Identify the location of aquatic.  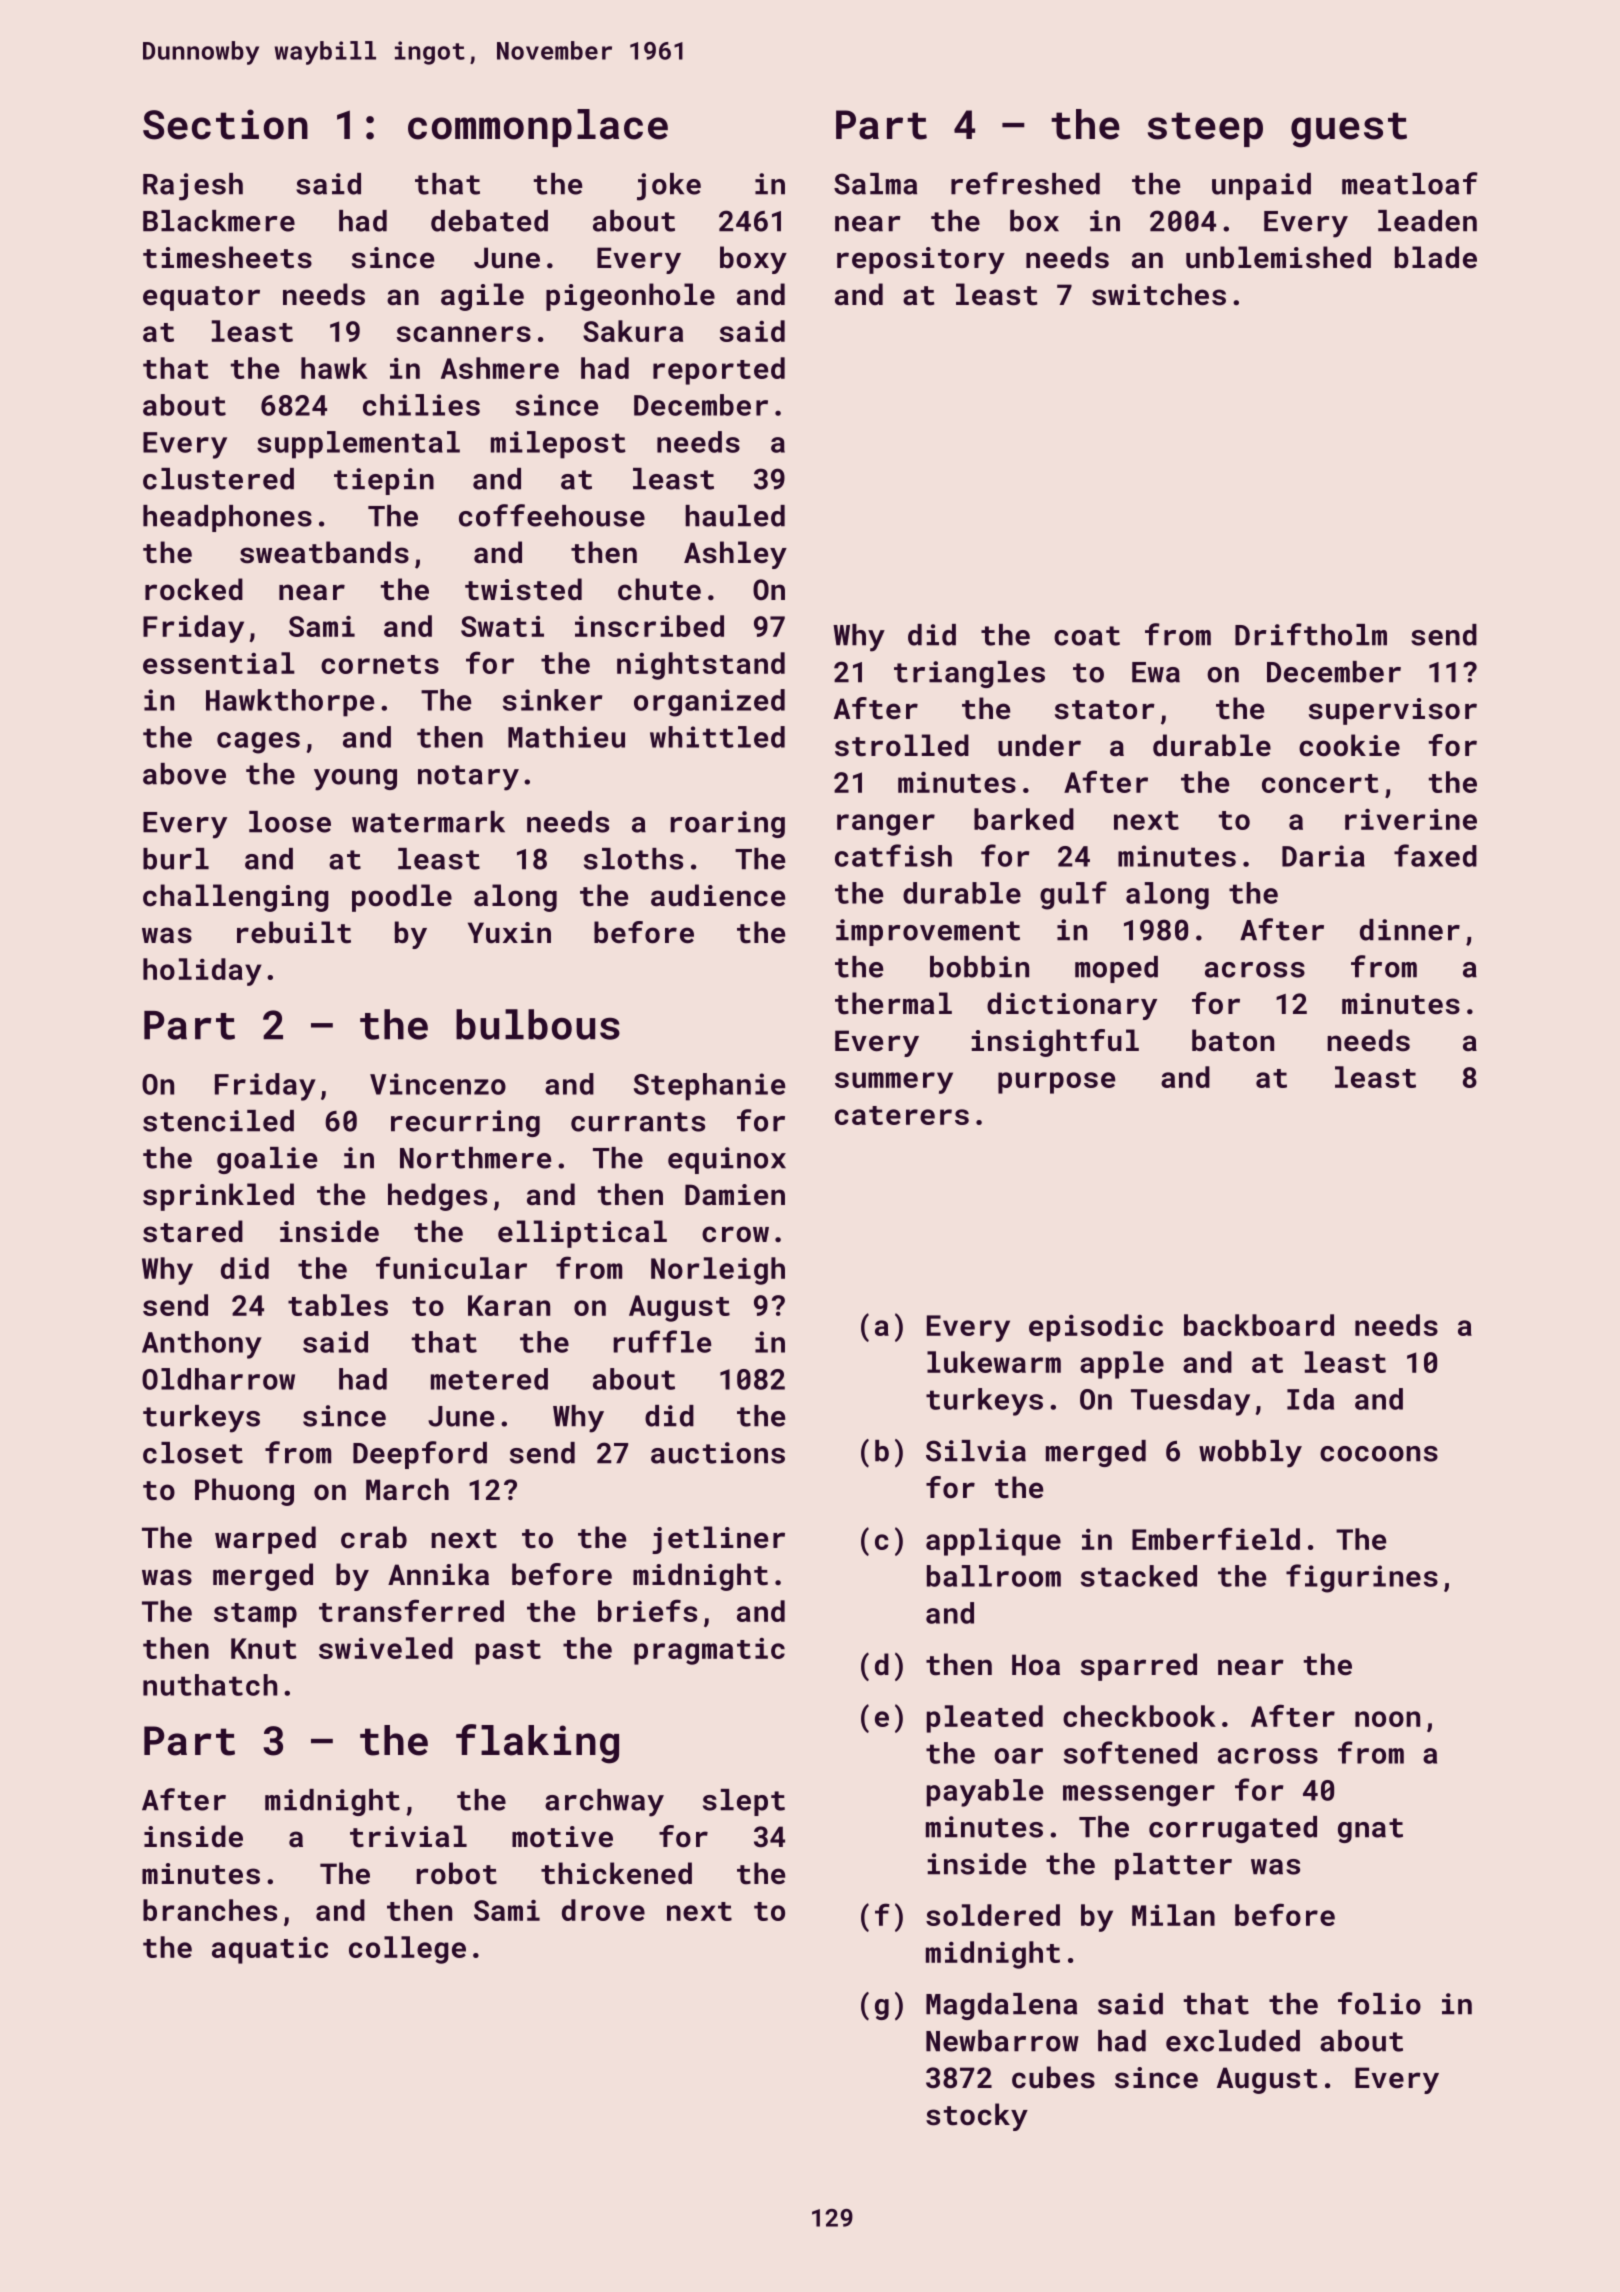
(270, 1950).
